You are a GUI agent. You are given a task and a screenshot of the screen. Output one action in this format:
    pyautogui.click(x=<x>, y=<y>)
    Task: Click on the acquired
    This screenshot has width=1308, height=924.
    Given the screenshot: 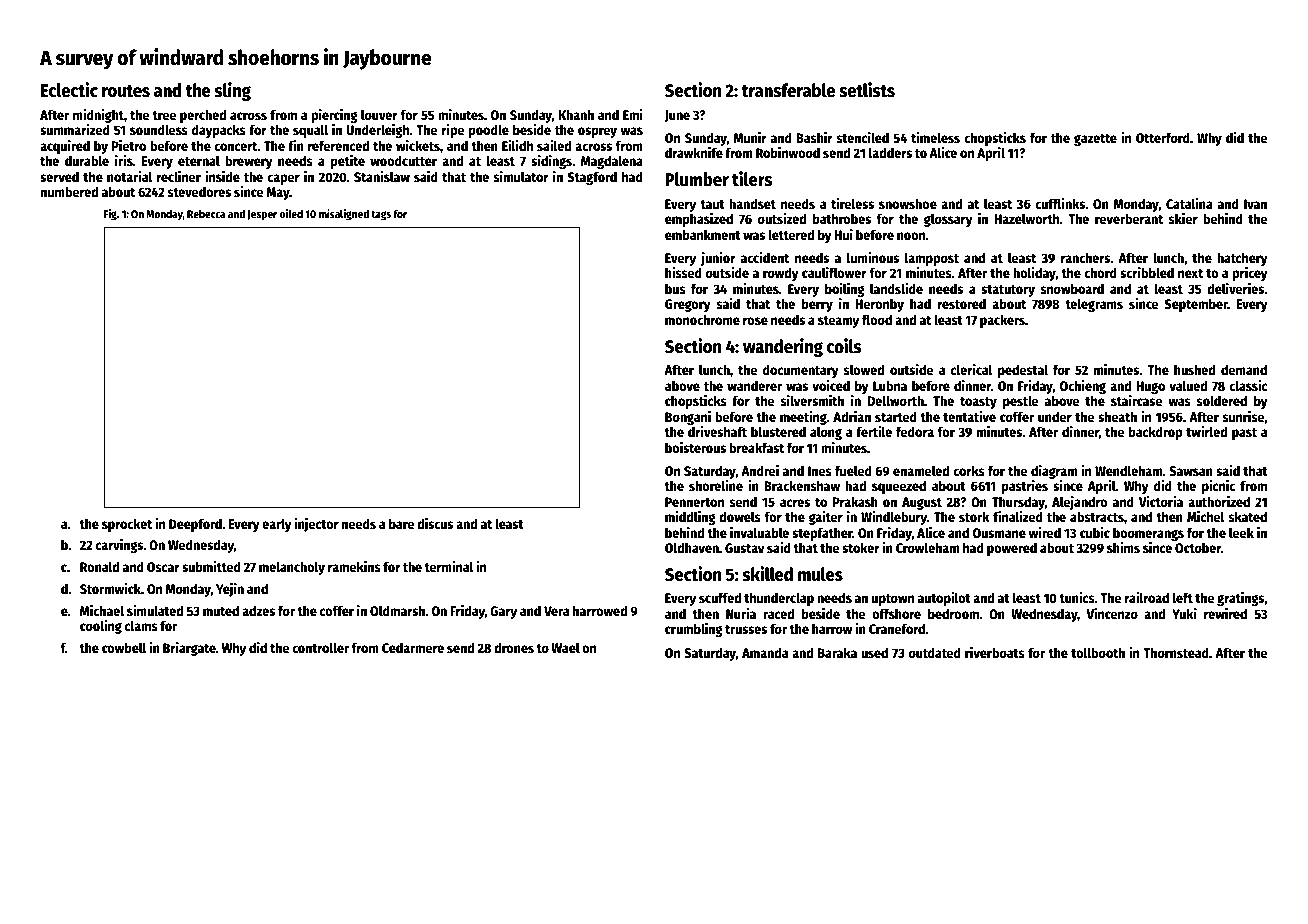 What is the action you would take?
    pyautogui.click(x=65, y=147)
